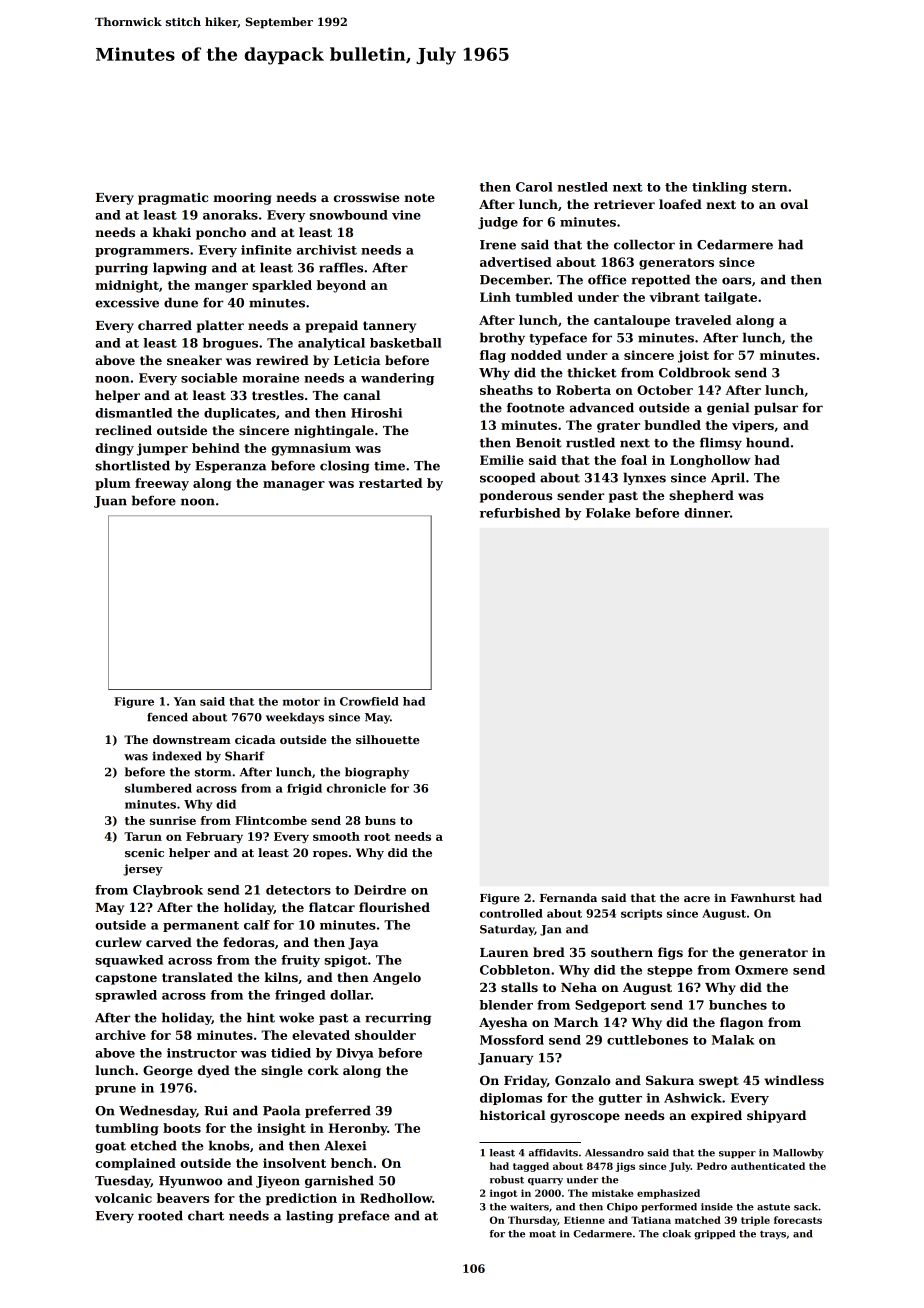 The width and height of the screenshot is (924, 1308). Describe the element at coordinates (213, 772) in the screenshot. I see `storm` at that location.
